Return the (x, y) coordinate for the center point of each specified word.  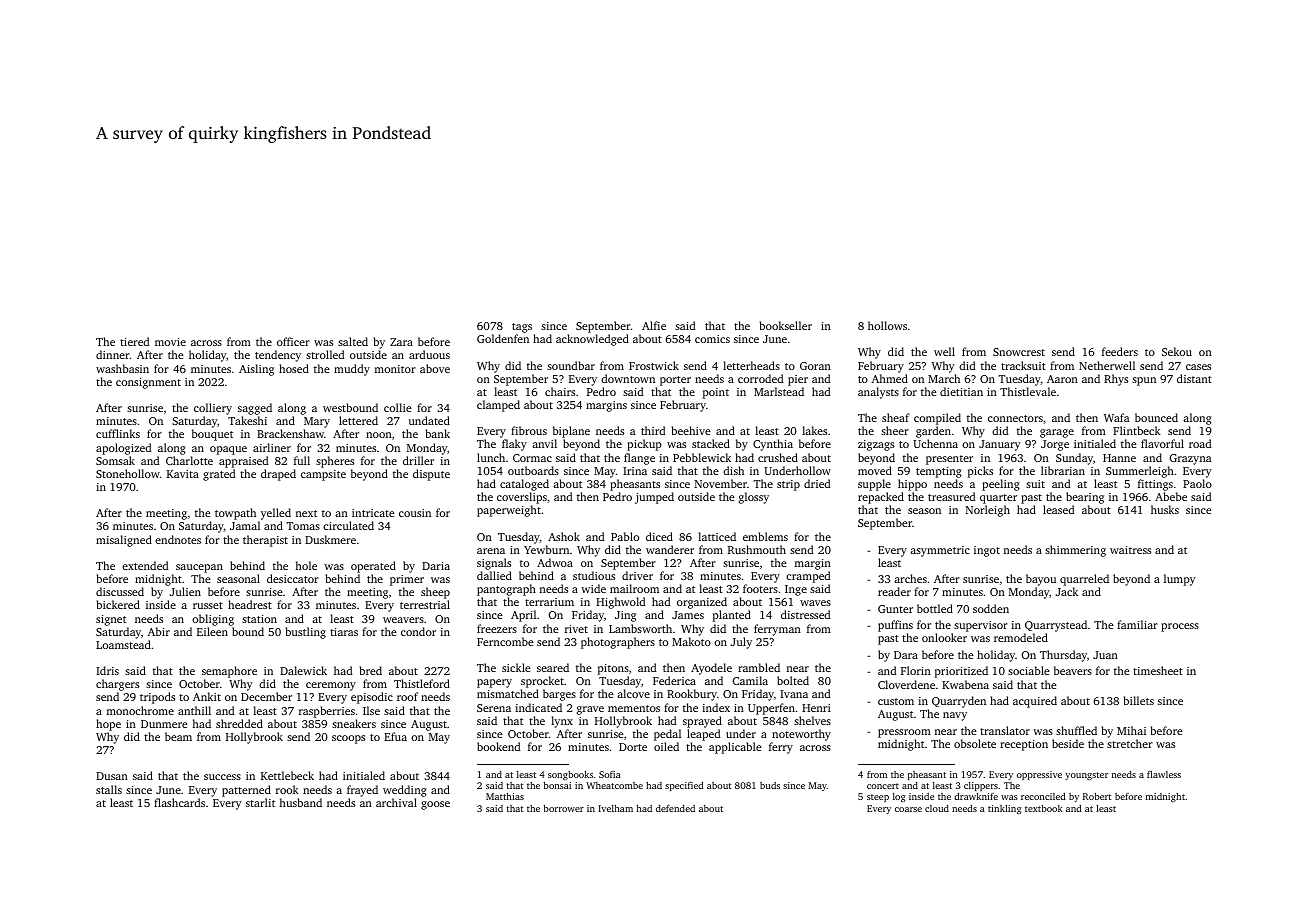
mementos (634, 708)
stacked (711, 443)
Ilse (371, 710)
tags (522, 328)
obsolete (975, 743)
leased (1058, 509)
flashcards (179, 802)
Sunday (1074, 459)
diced (659, 536)
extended (145, 565)
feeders (1120, 351)
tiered (134, 341)
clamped (498, 406)
